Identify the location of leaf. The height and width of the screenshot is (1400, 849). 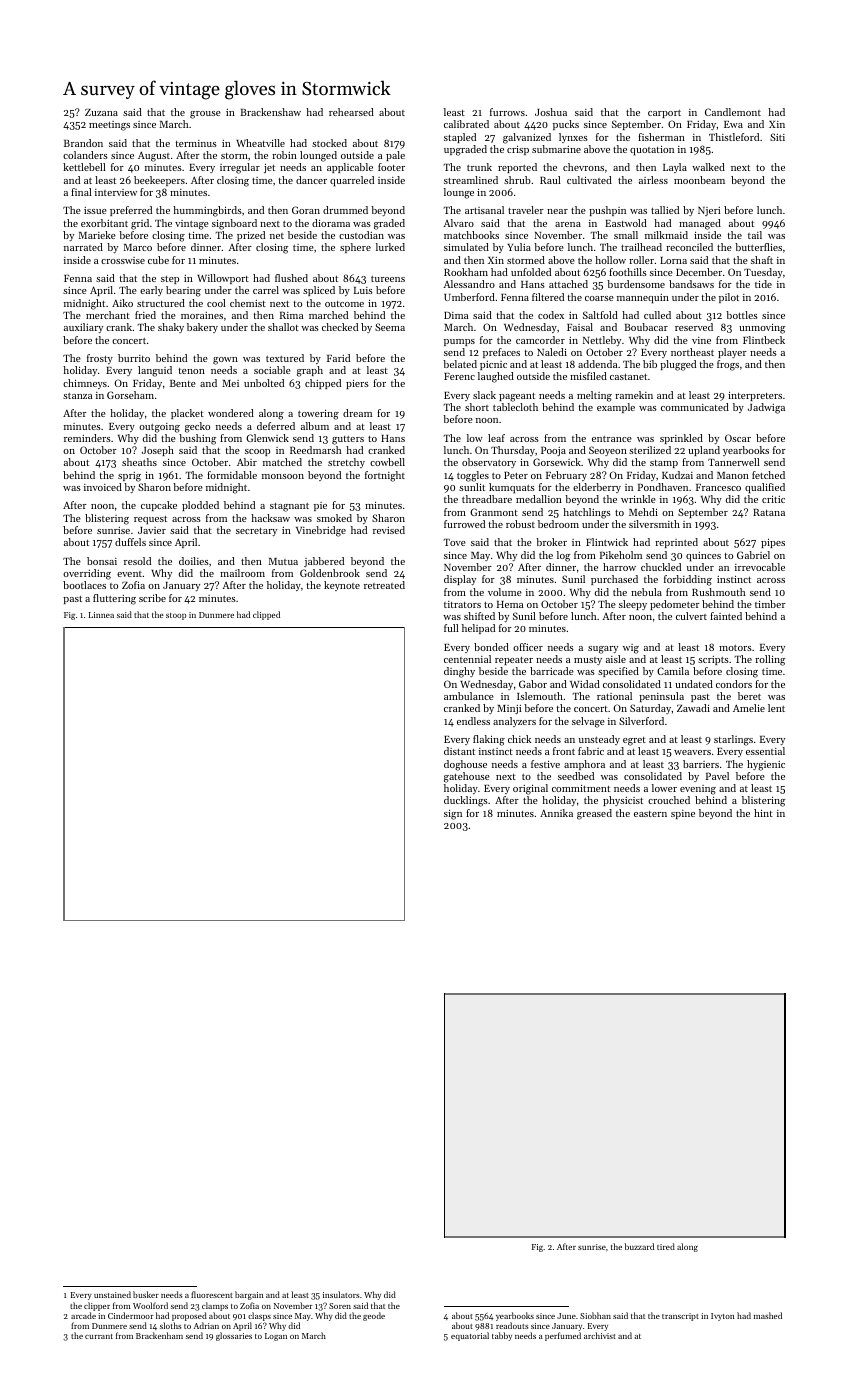
(496, 438).
